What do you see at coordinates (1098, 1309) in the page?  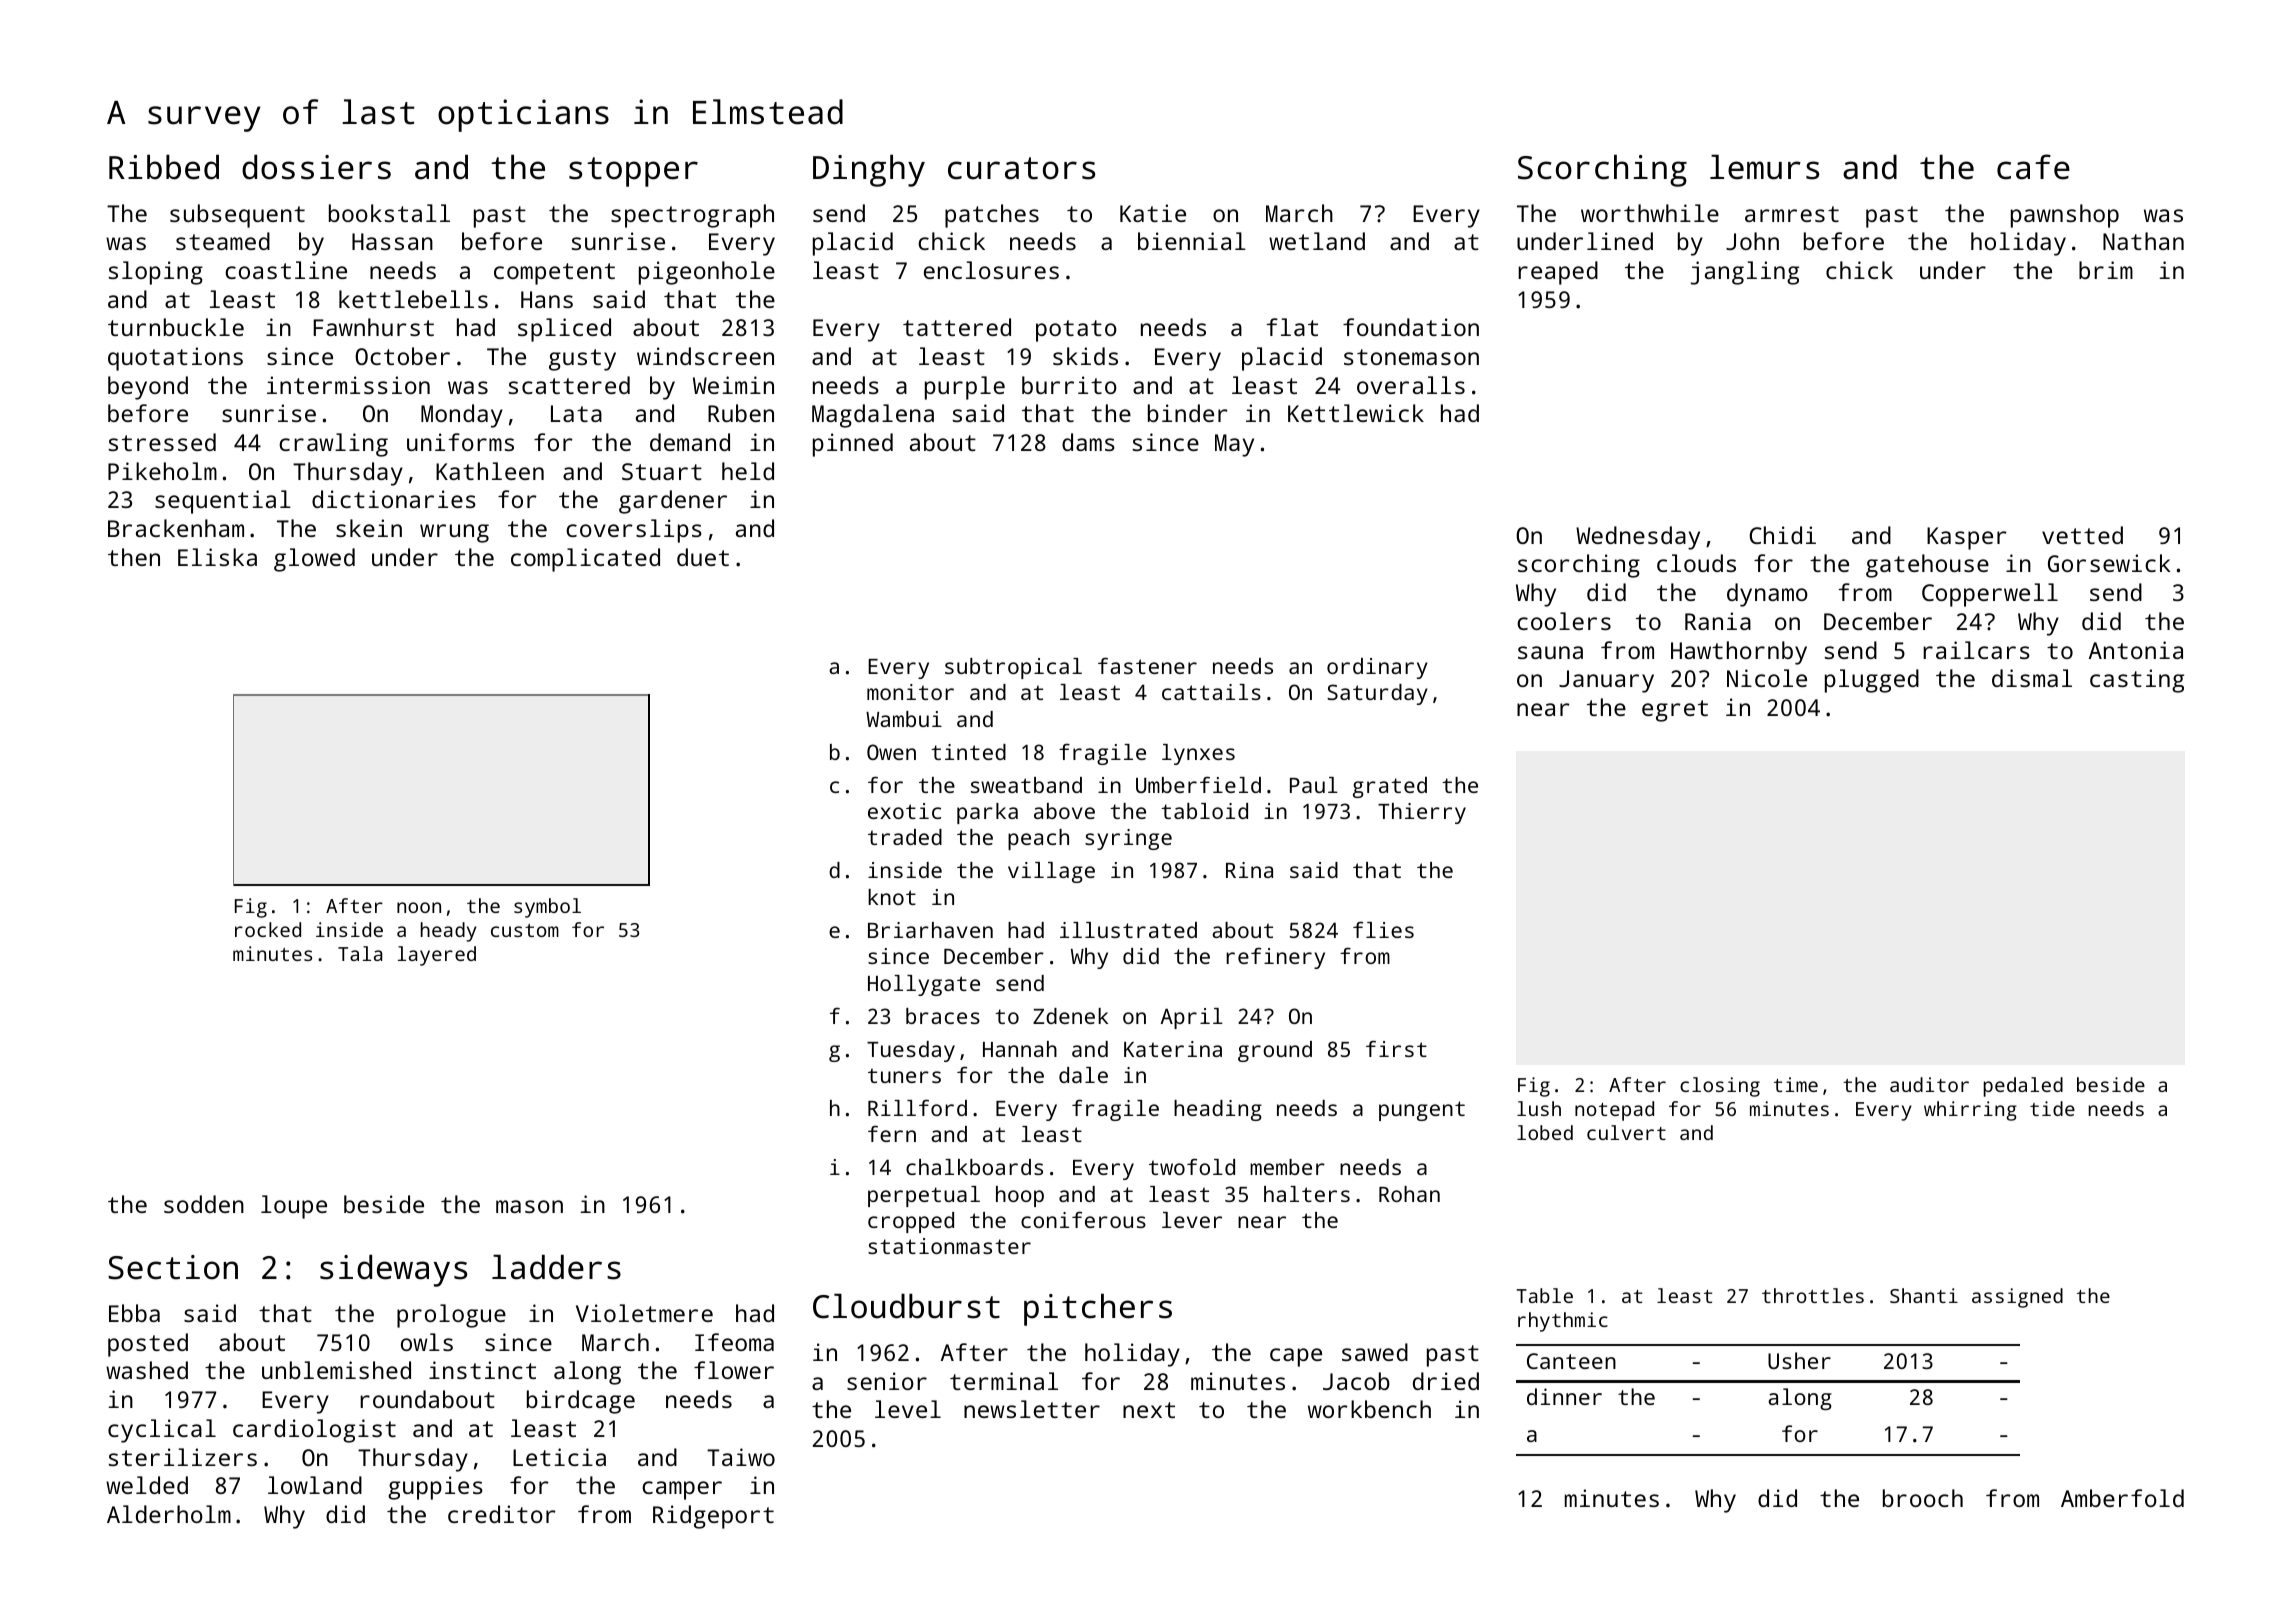 I see `pitchers` at bounding box center [1098, 1309].
